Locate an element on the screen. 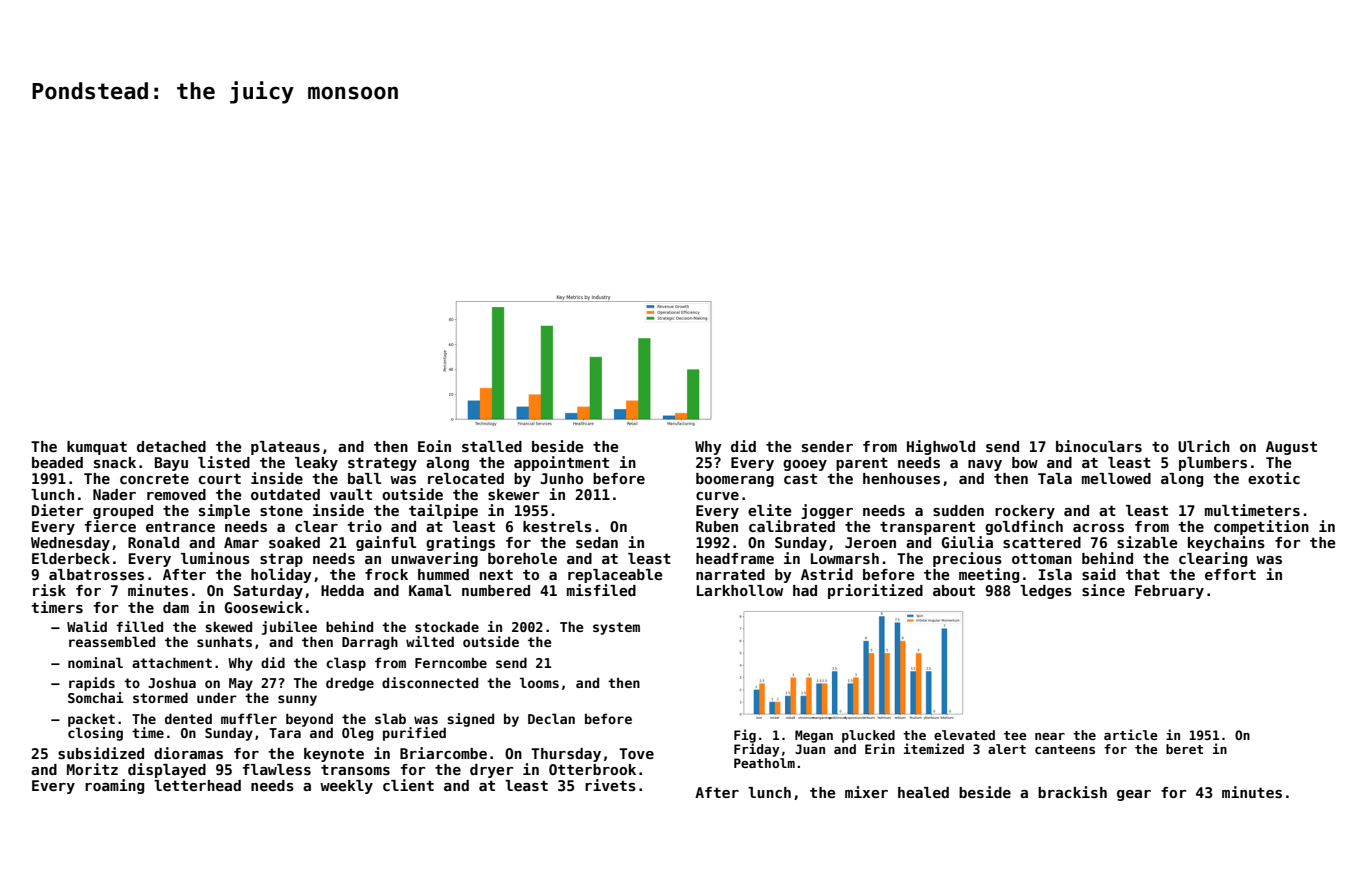  gooey is located at coordinates (805, 465).
